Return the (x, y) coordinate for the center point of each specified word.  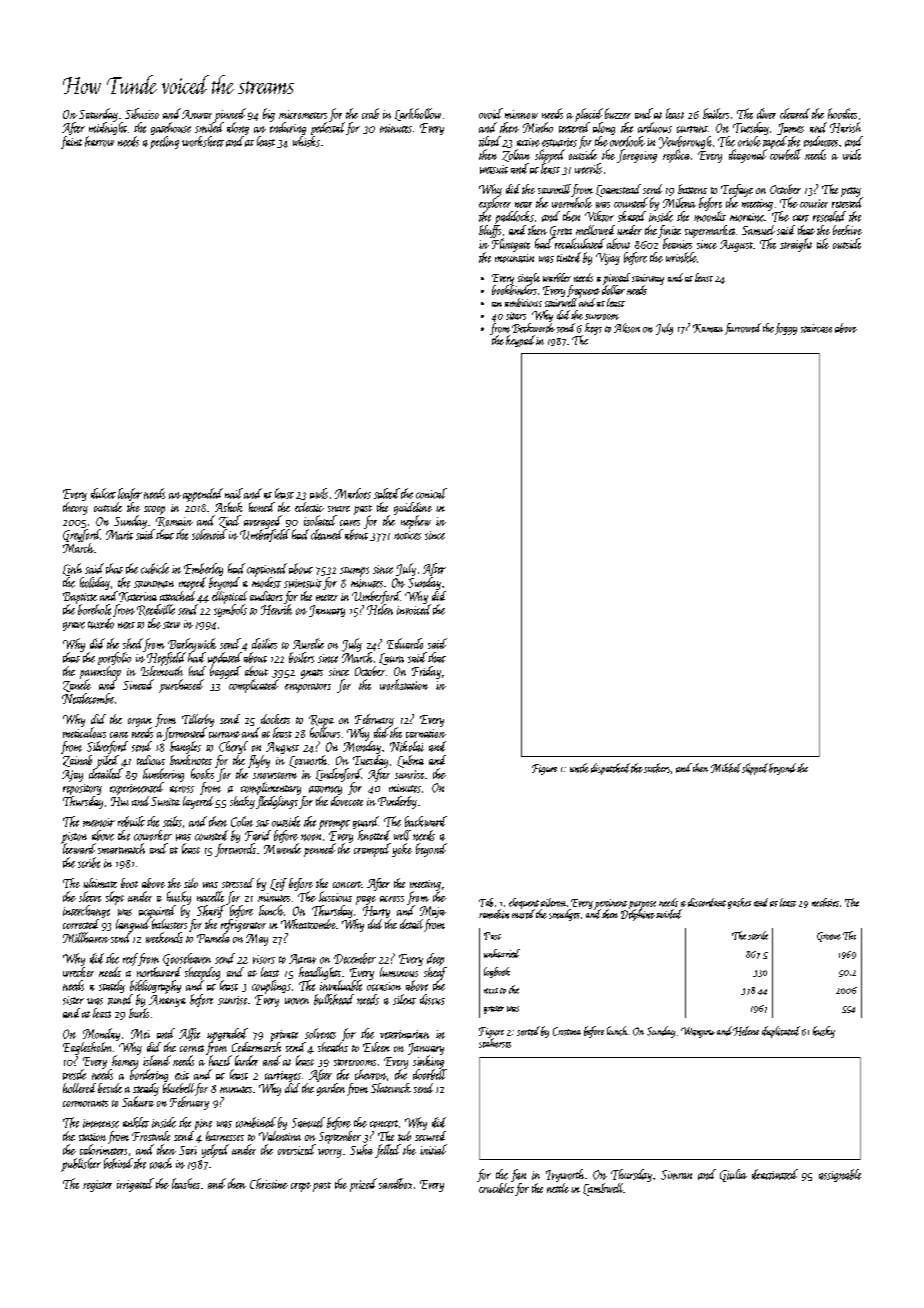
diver (766, 113)
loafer (130, 494)
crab (370, 113)
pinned (230, 115)
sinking (428, 1062)
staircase (816, 328)
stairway (648, 279)
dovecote (347, 801)
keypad (520, 341)
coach (161, 1163)
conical (431, 493)
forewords (235, 850)
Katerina (138, 597)
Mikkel (726, 768)
